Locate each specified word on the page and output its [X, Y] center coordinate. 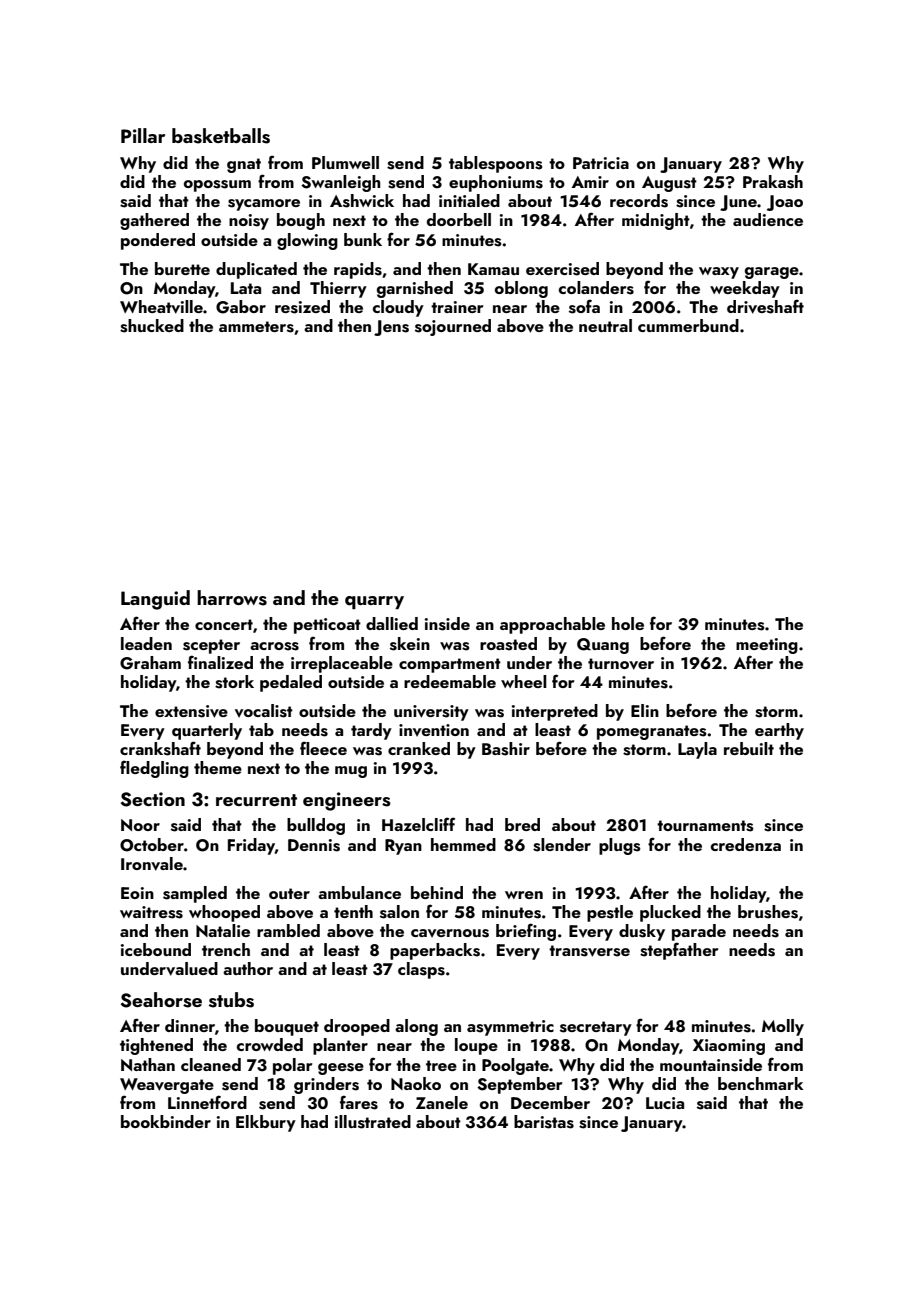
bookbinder [166, 1121]
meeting [767, 646]
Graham [150, 663]
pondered [158, 241]
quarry [374, 602]
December [550, 1102]
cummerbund [688, 325]
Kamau [493, 269]
